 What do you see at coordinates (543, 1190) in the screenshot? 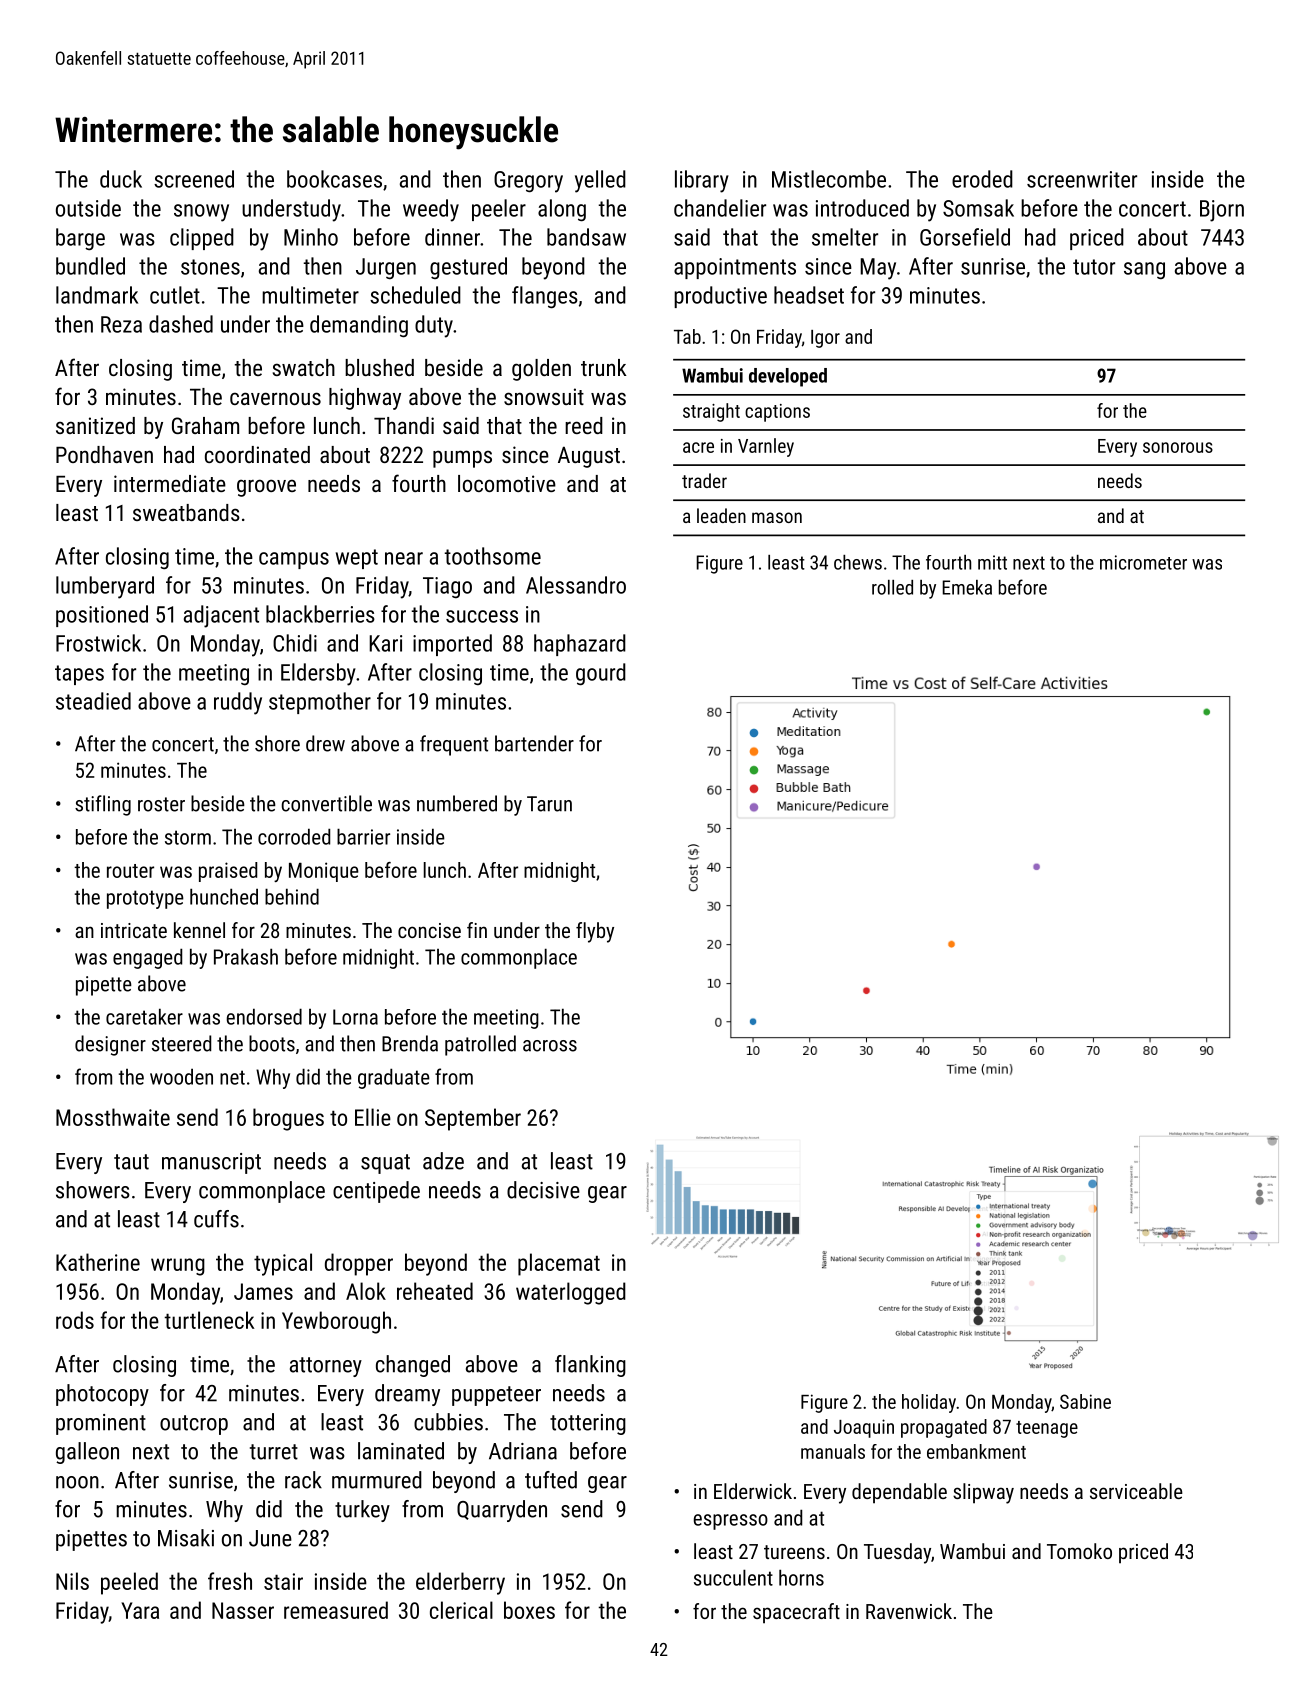
I see `decisive` at bounding box center [543, 1190].
